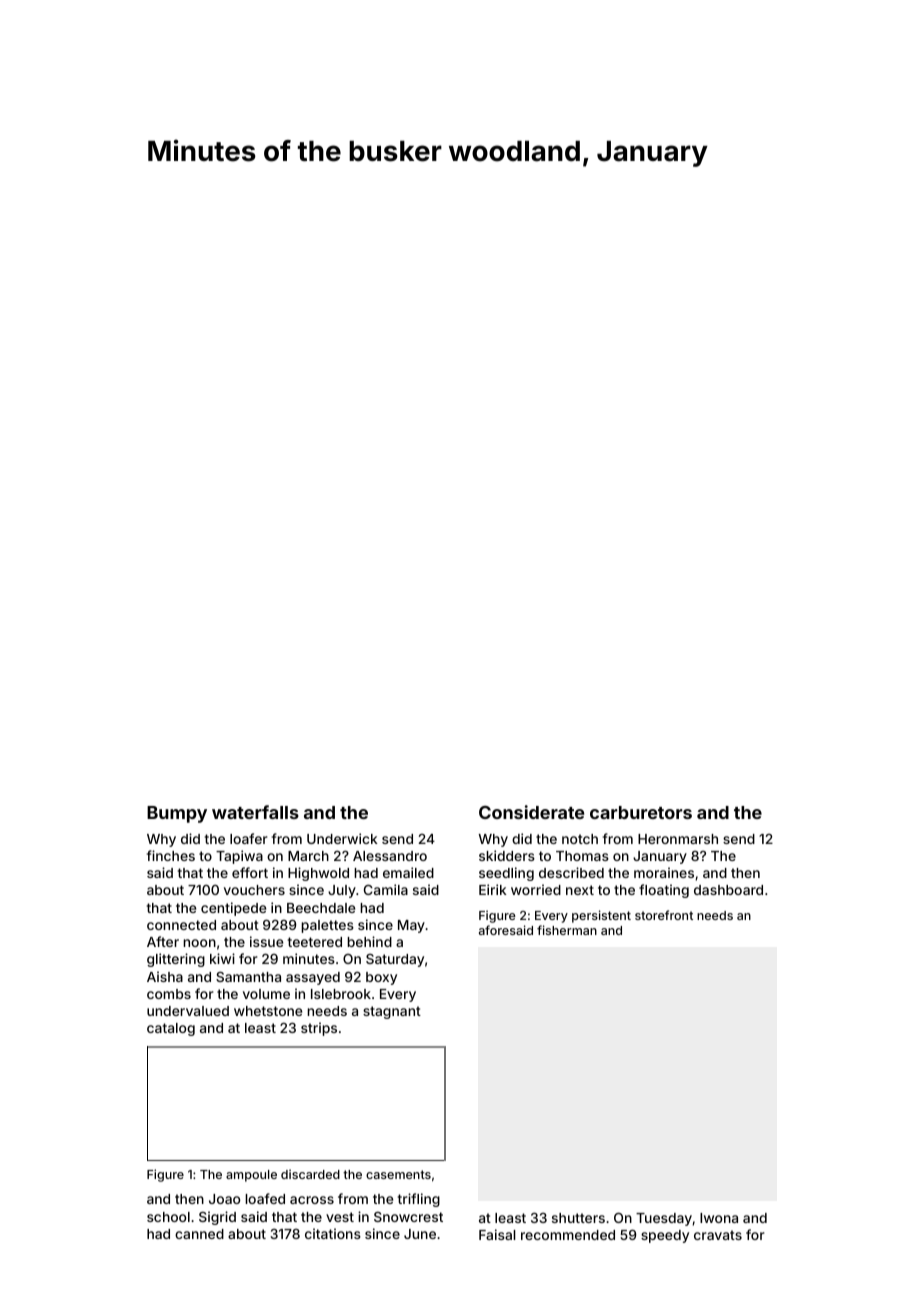  Describe the element at coordinates (601, 916) in the screenshot. I see `persistent` at that location.
